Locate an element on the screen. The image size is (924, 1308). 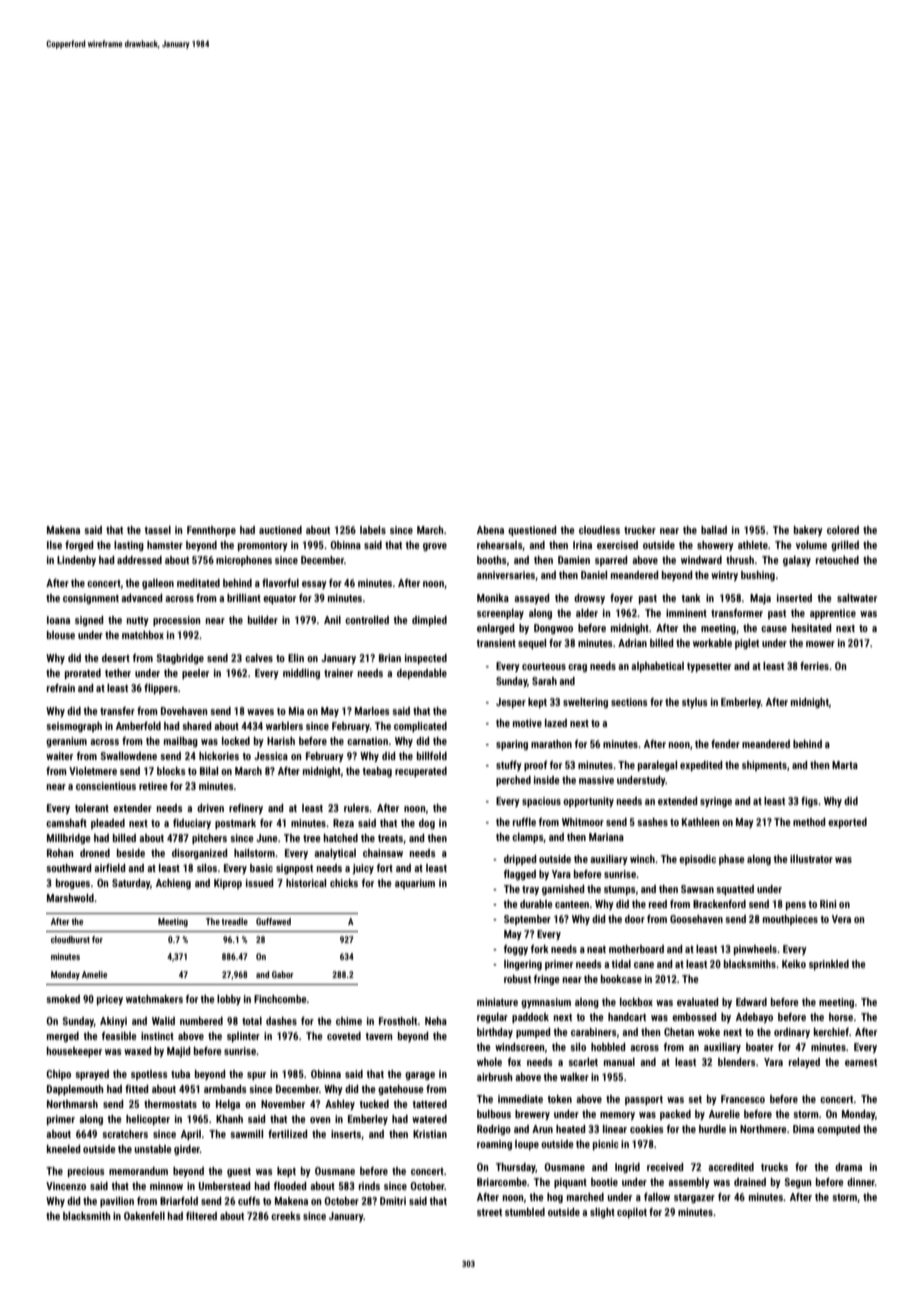
Oakenfell is located at coordinates (144, 1216).
